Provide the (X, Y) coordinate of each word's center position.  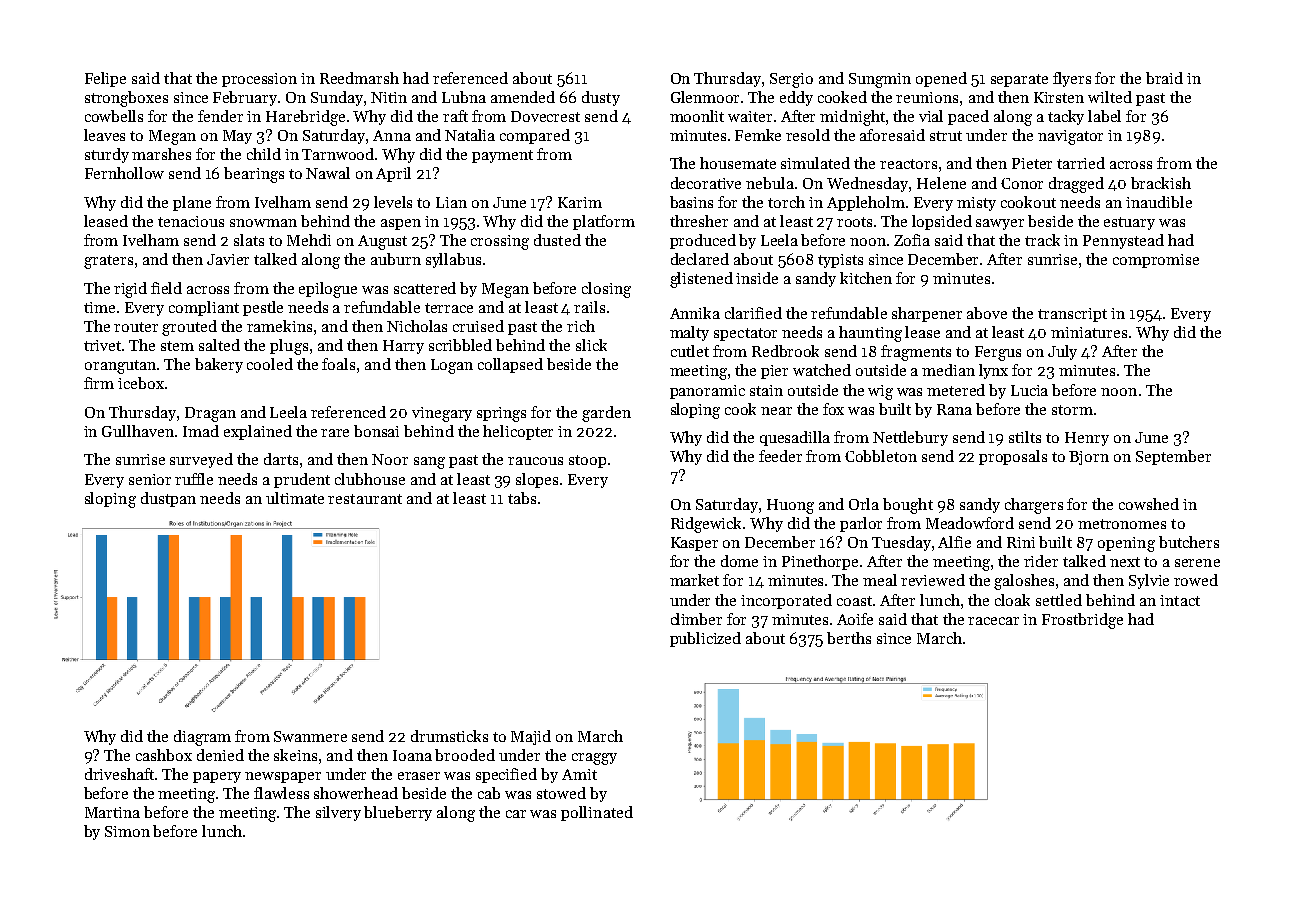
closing (606, 290)
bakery (219, 365)
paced (968, 117)
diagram (202, 738)
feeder (780, 456)
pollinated (597, 813)
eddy (796, 98)
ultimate (295, 498)
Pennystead (1123, 241)
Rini (1021, 542)
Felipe (105, 79)
